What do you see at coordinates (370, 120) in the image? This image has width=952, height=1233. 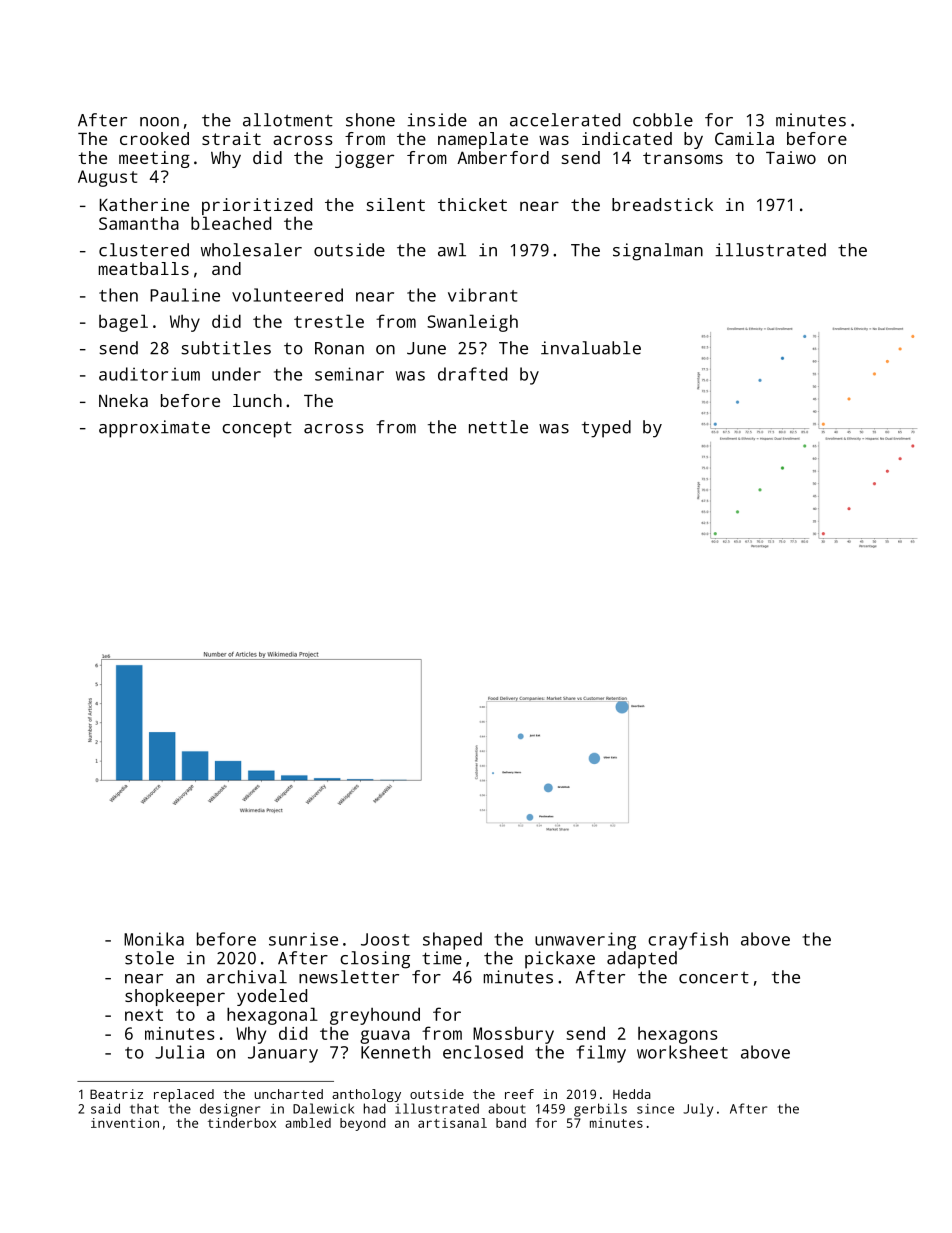 I see `shone` at bounding box center [370, 120].
